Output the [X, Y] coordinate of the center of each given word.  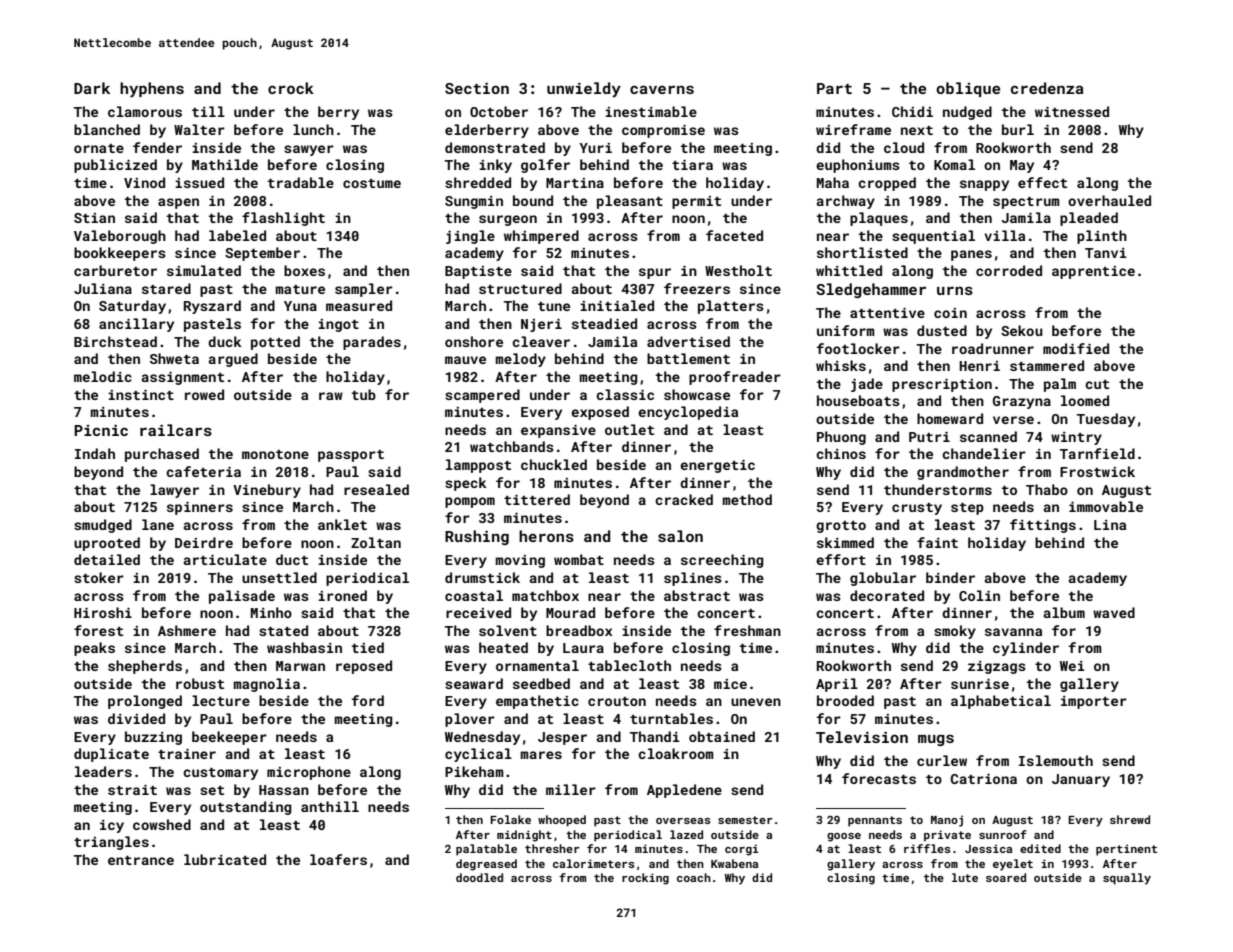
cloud [904, 147]
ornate [99, 148]
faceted [734, 235]
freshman [747, 630]
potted [275, 343]
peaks [94, 649]
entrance [141, 860]
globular [883, 579]
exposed [600, 413]
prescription [942, 385]
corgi [742, 850]
